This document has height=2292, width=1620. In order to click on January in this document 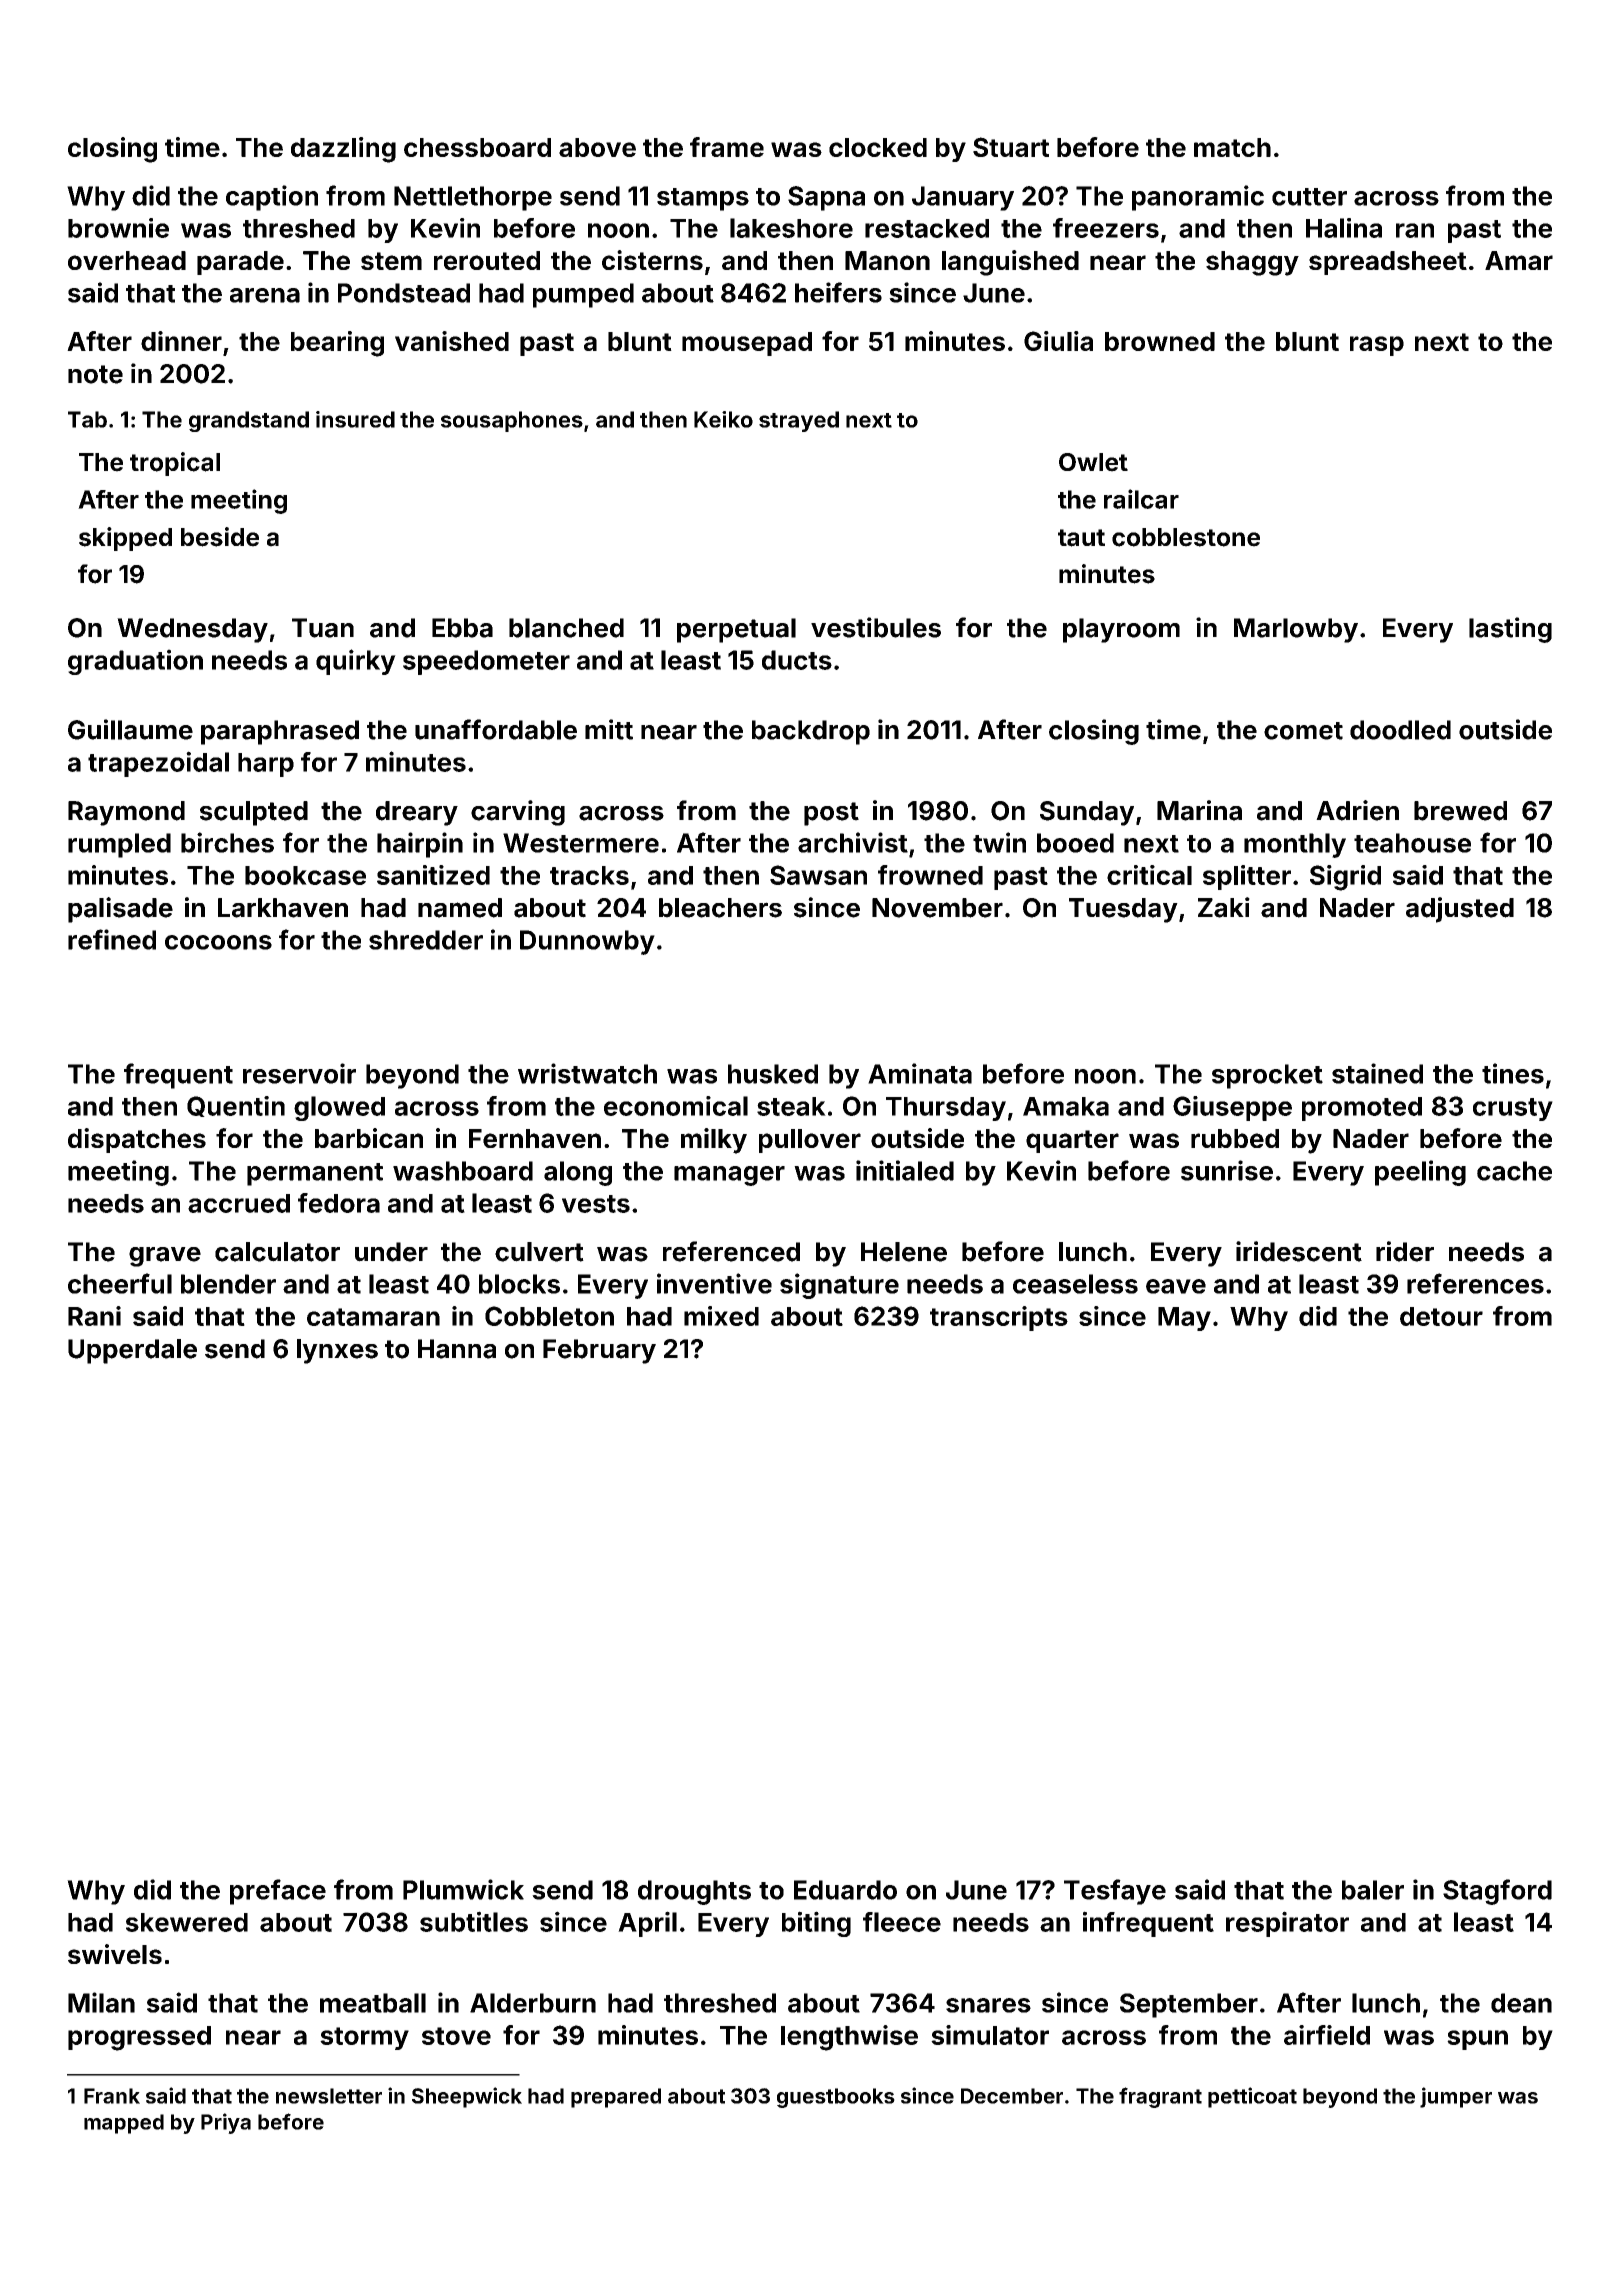, I will do `click(963, 198)`.
